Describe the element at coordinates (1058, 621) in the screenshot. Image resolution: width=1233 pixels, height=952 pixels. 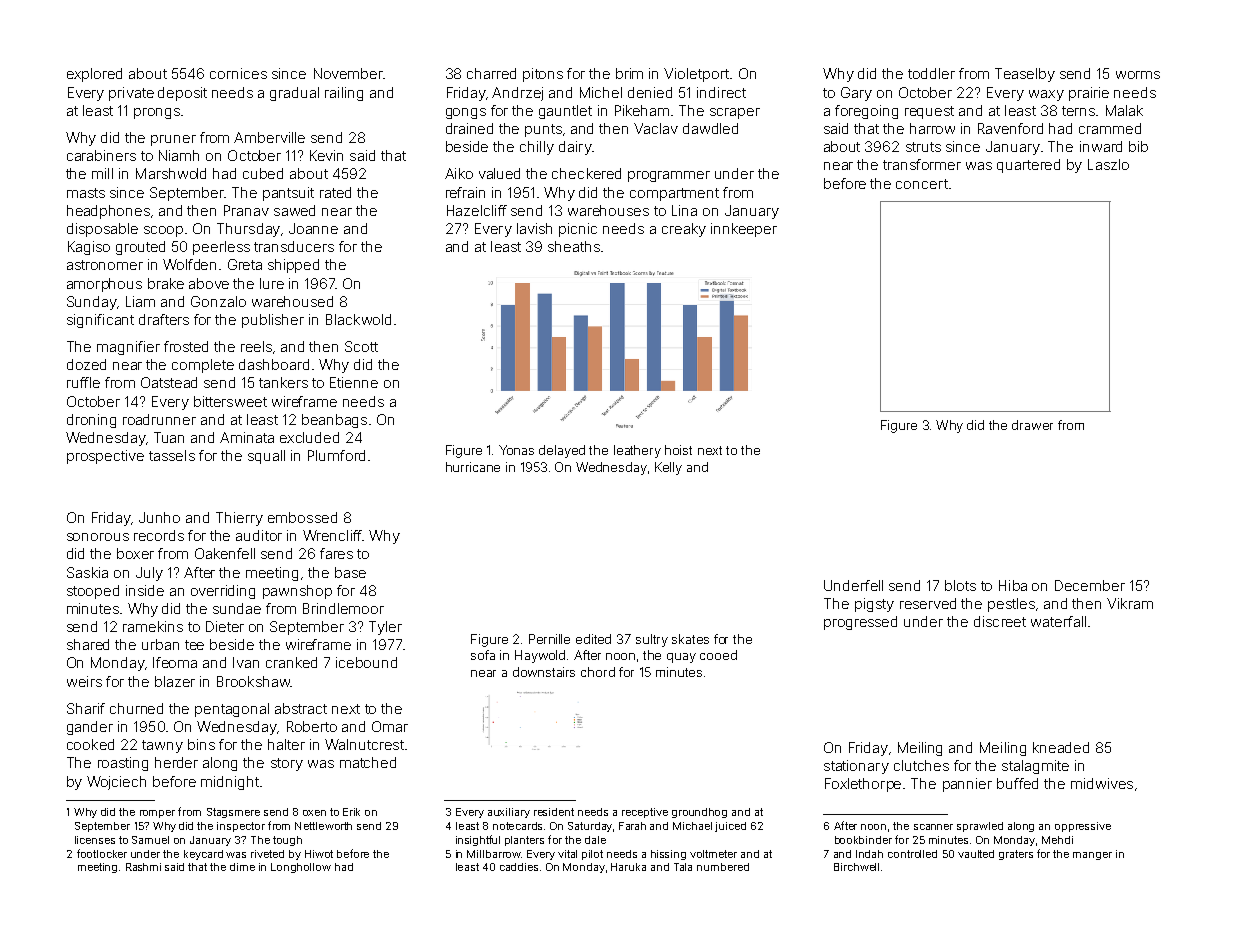
I see `waterfall` at that location.
